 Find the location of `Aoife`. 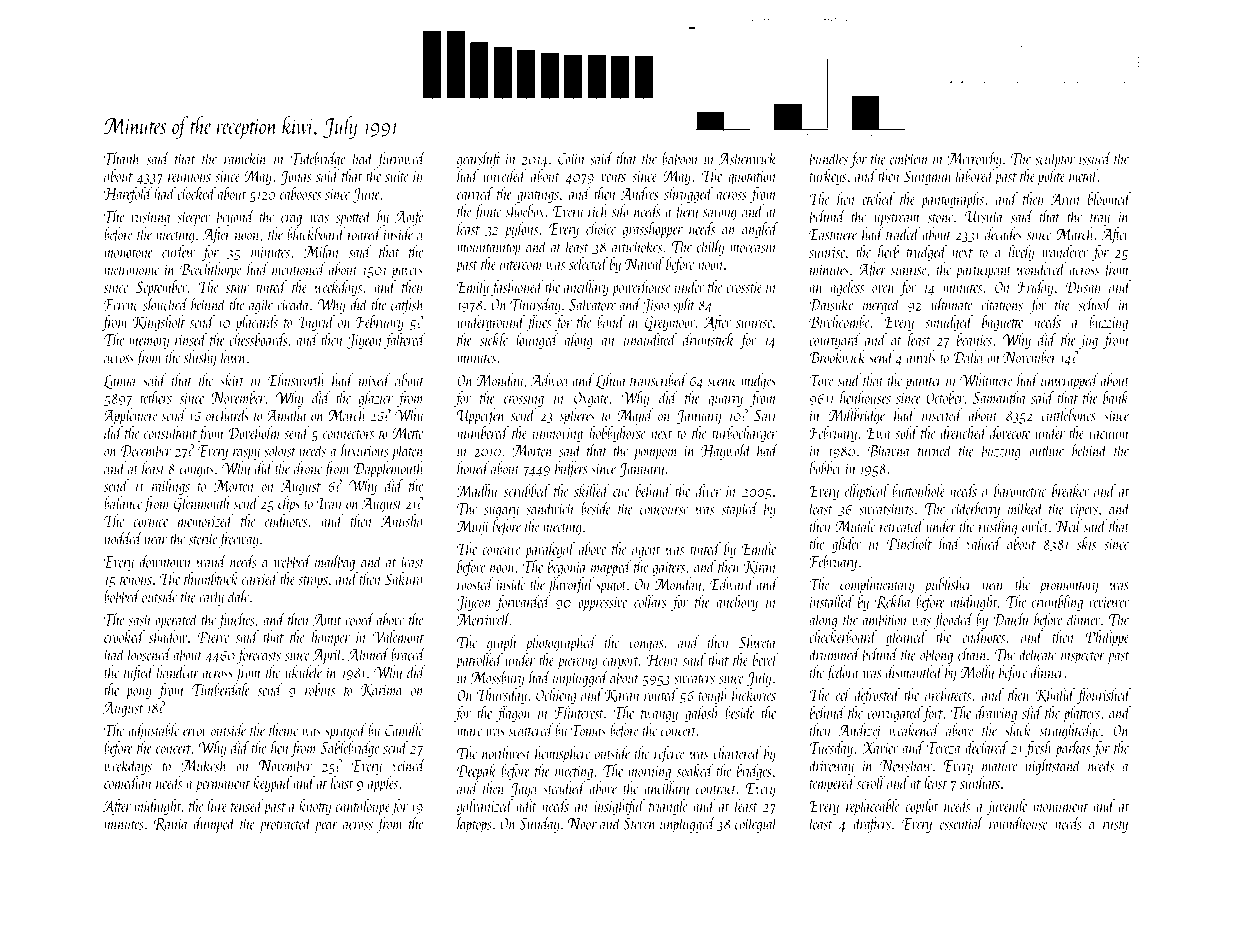

Aoife is located at coordinates (409, 218).
